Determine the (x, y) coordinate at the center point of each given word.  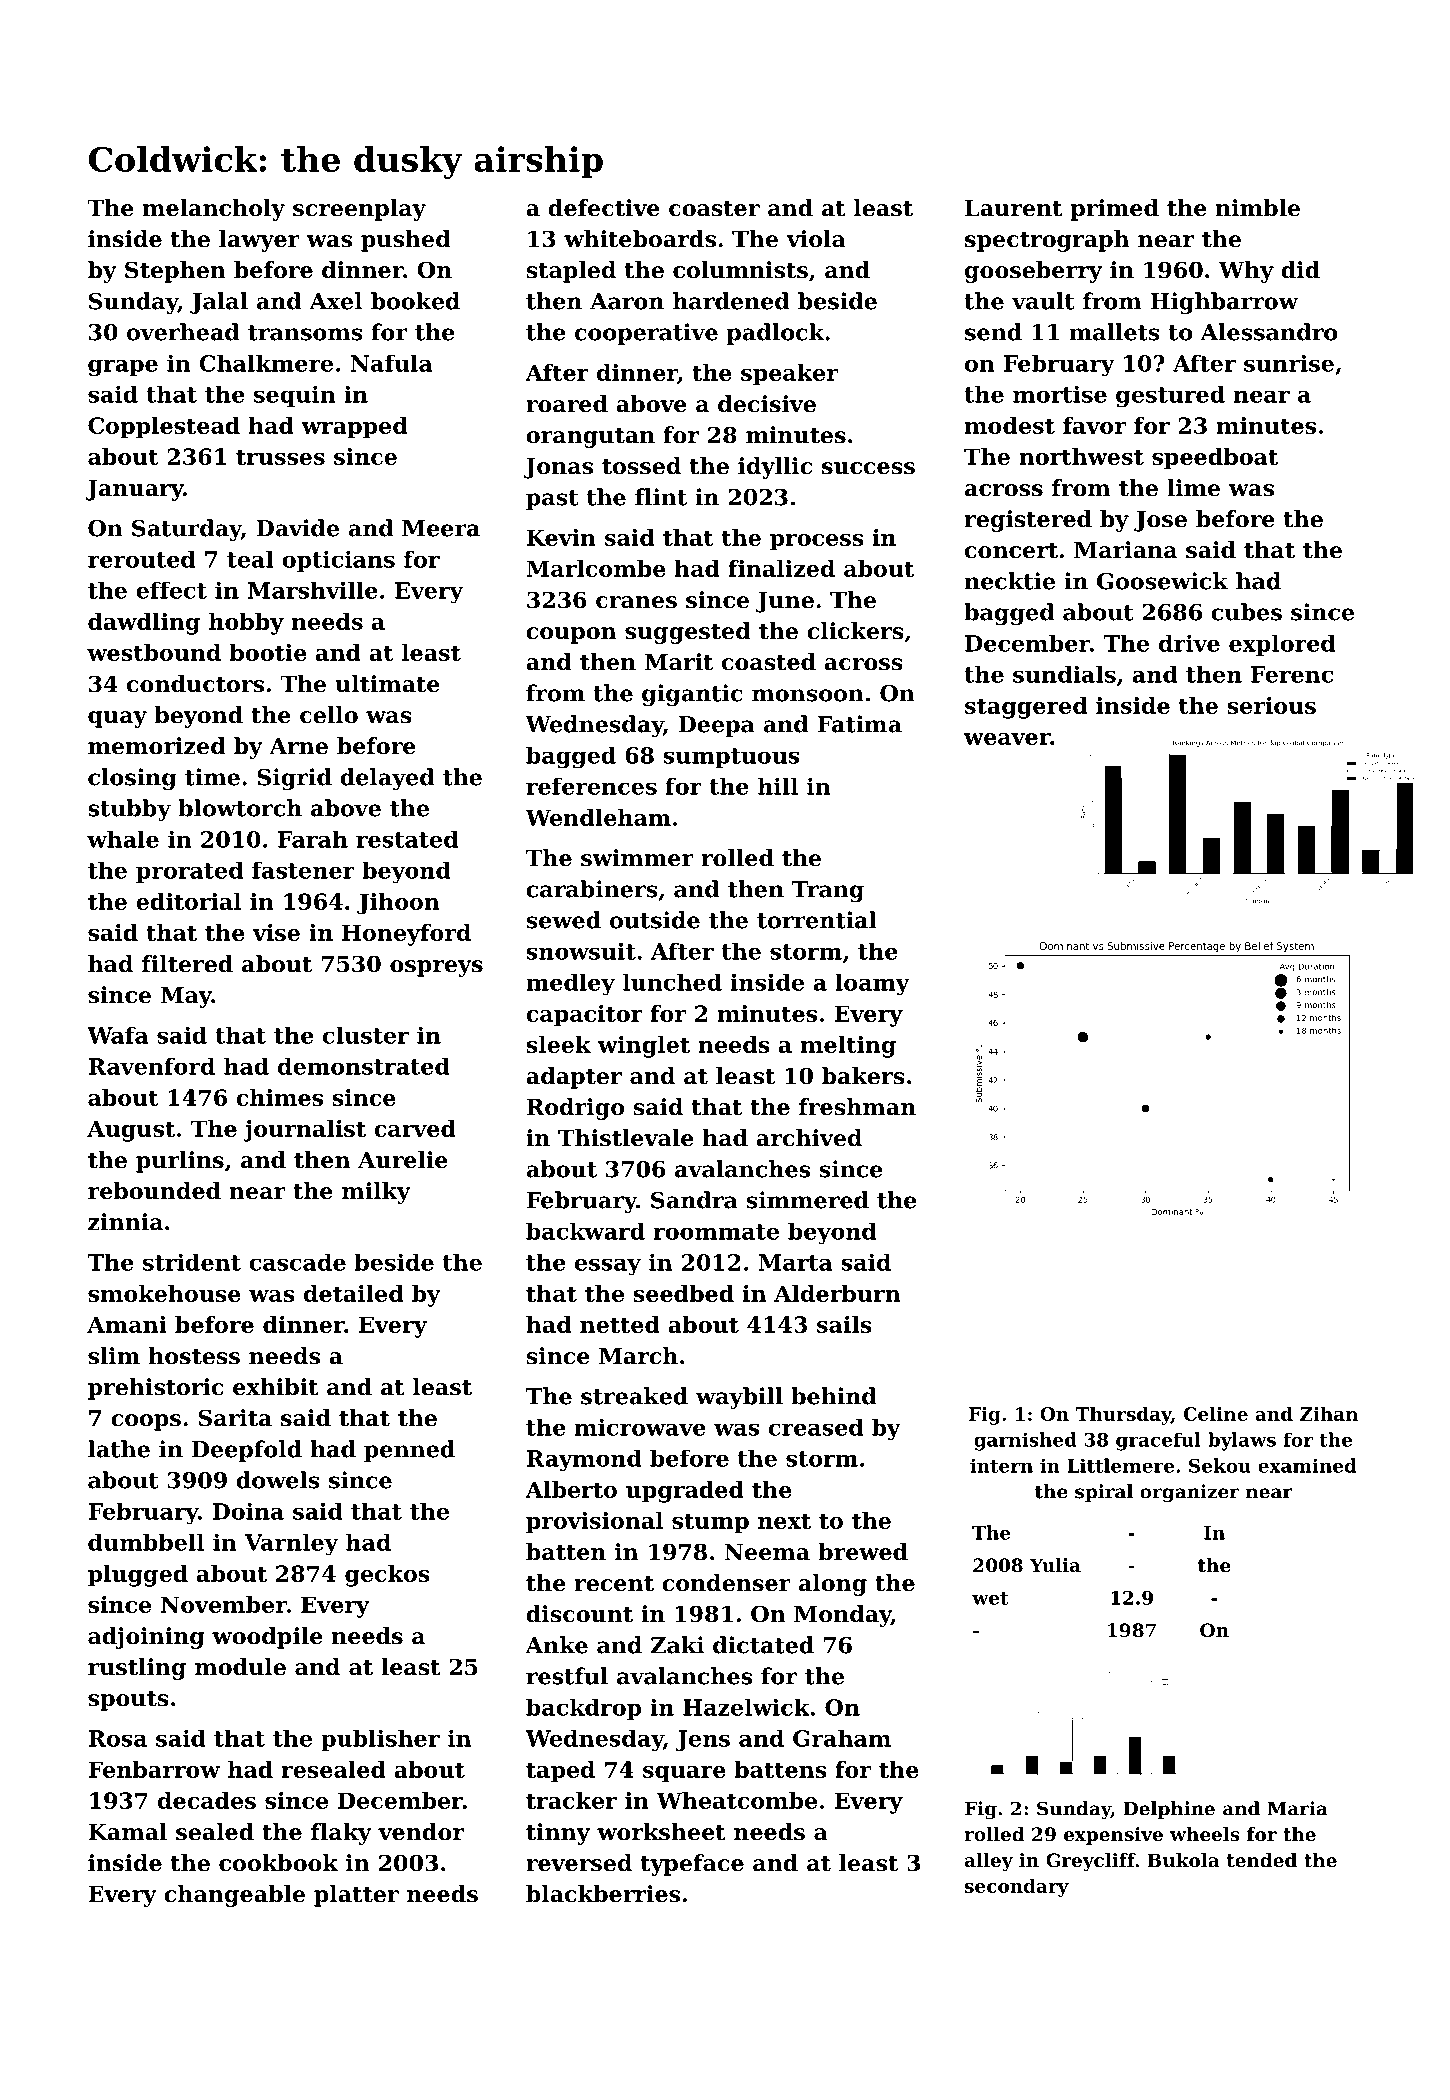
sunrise (1289, 363)
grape (123, 367)
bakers (863, 1076)
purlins (180, 1162)
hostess (194, 1356)
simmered (808, 1200)
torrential (816, 920)
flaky (341, 1834)
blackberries (603, 1894)
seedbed (683, 1293)
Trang (828, 891)
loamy (873, 985)
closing (132, 779)
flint (661, 497)
